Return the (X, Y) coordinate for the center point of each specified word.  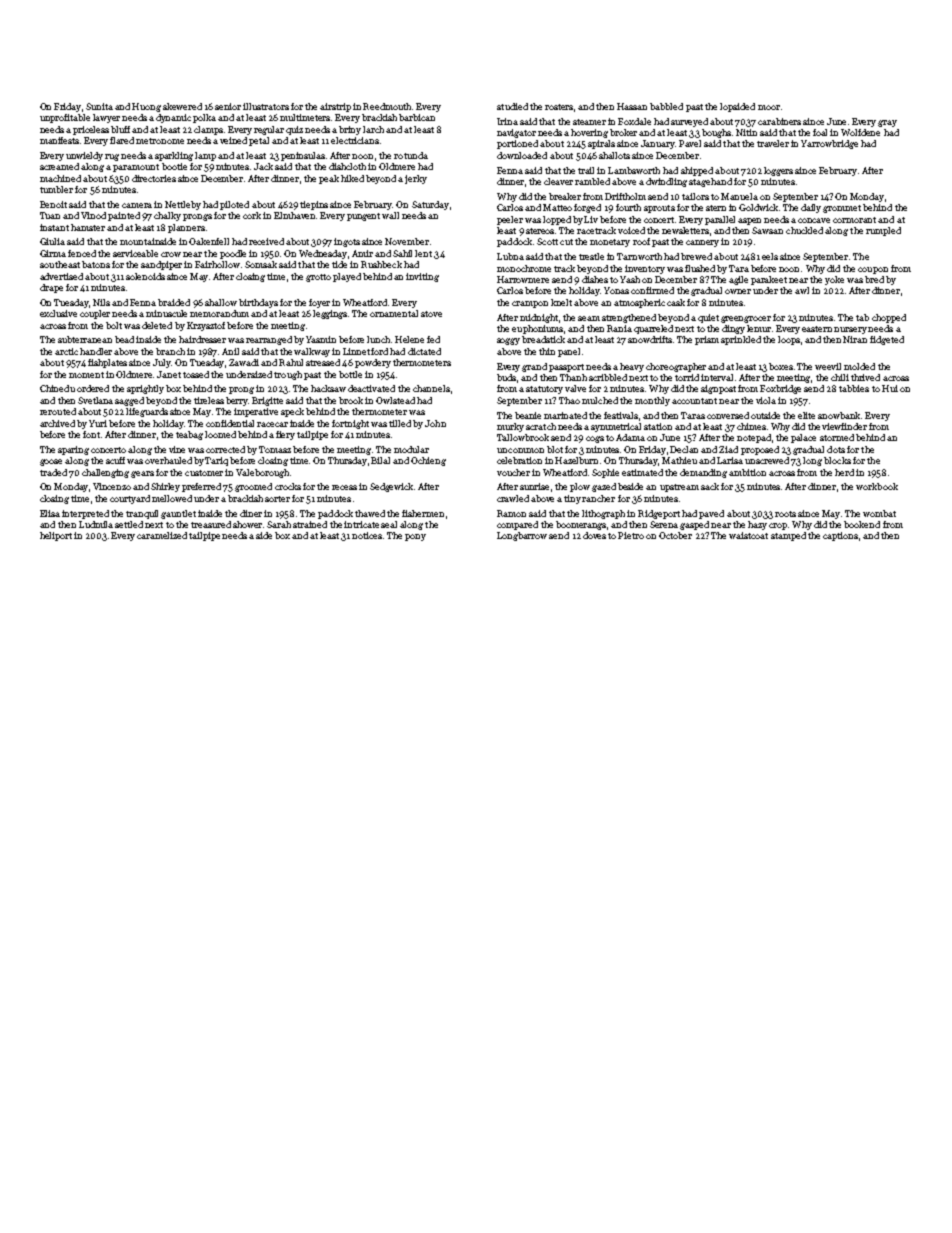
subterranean (85, 339)
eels (770, 256)
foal (820, 132)
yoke (834, 280)
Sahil (402, 253)
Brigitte (267, 401)
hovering (589, 133)
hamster (88, 227)
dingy (733, 329)
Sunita (99, 106)
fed (433, 339)
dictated (424, 351)
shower (247, 524)
